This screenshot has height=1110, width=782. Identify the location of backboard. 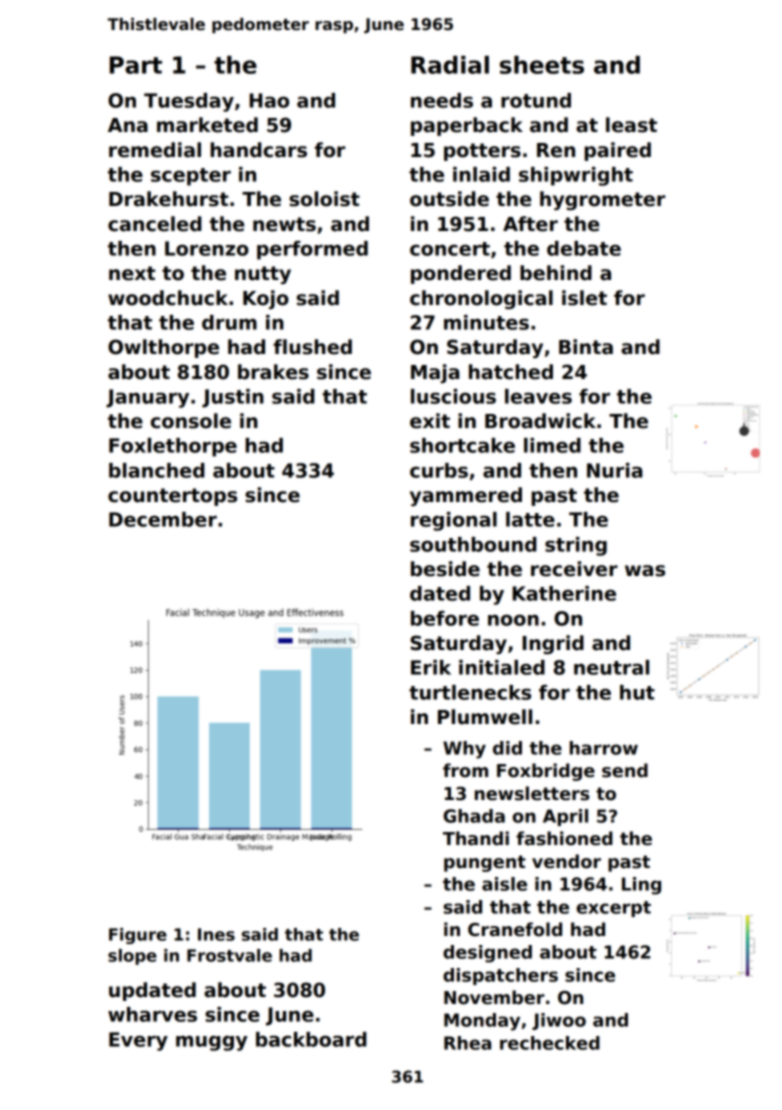
(311, 1039).
